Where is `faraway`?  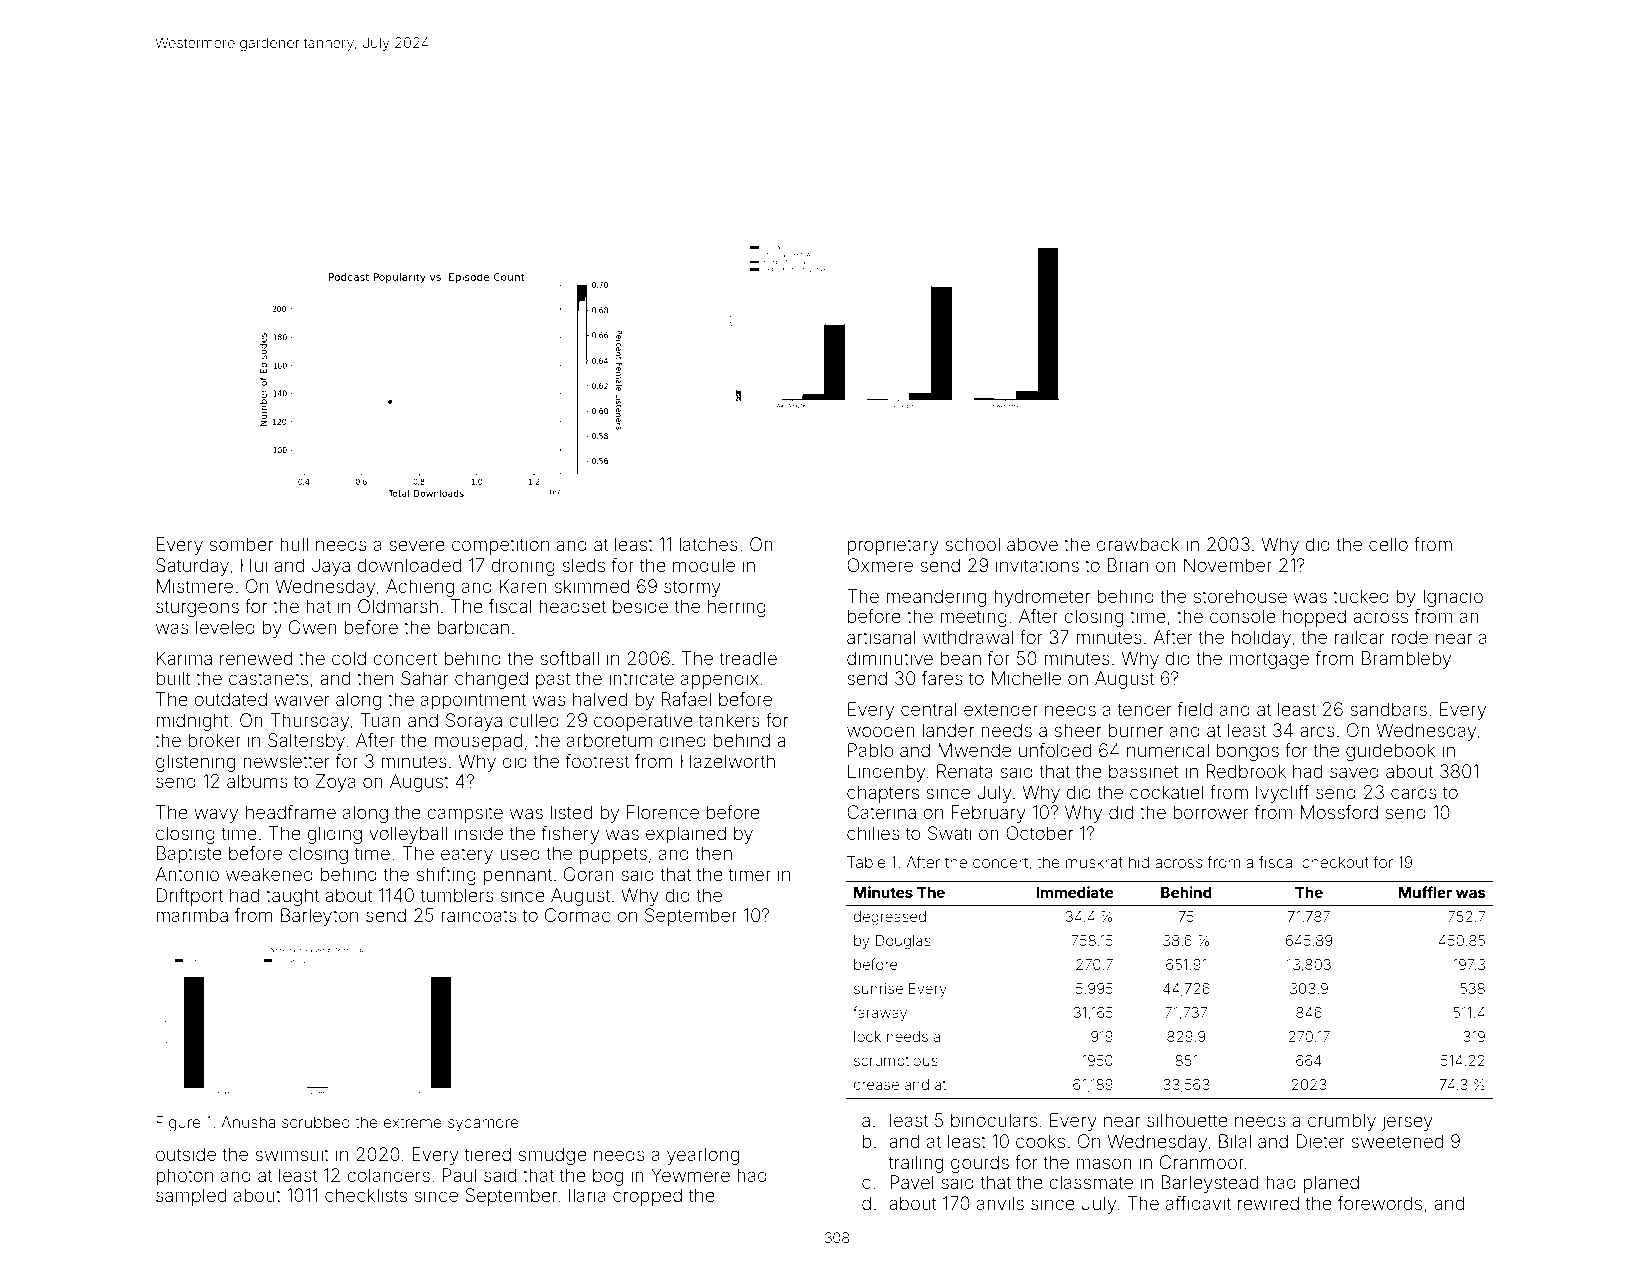
faraway is located at coordinates (880, 1013).
